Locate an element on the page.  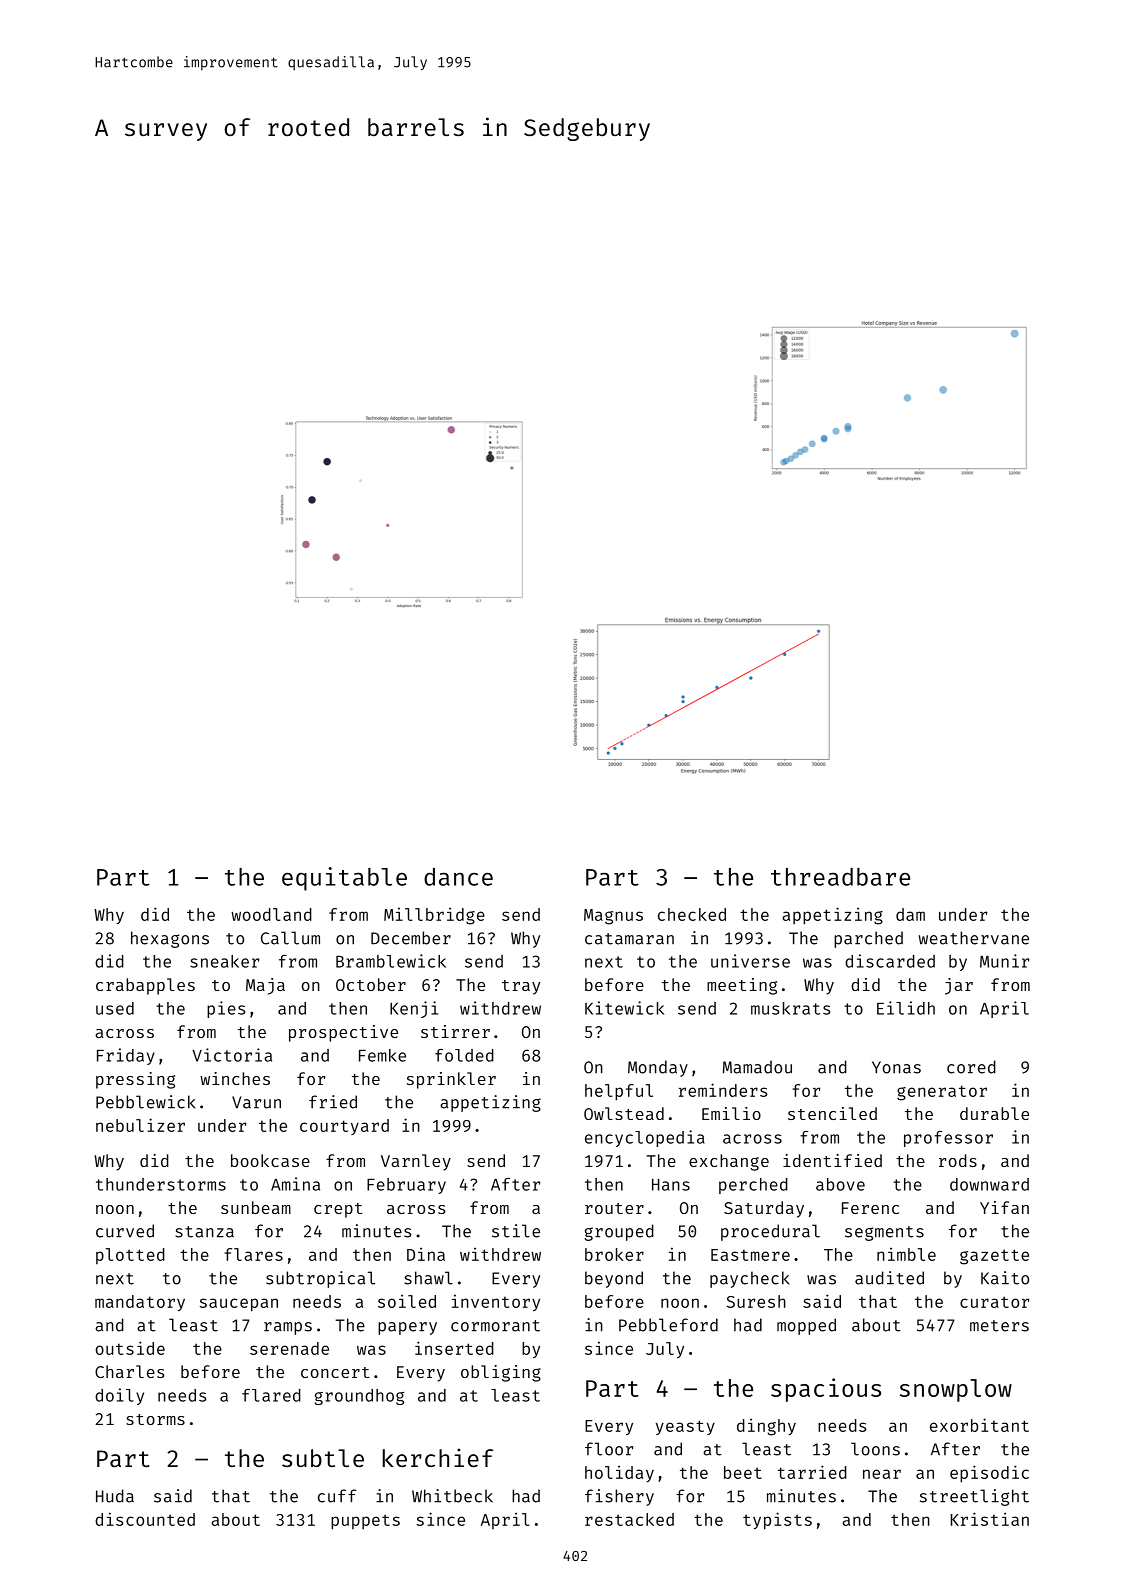
groundhog is located at coordinates (360, 1397).
